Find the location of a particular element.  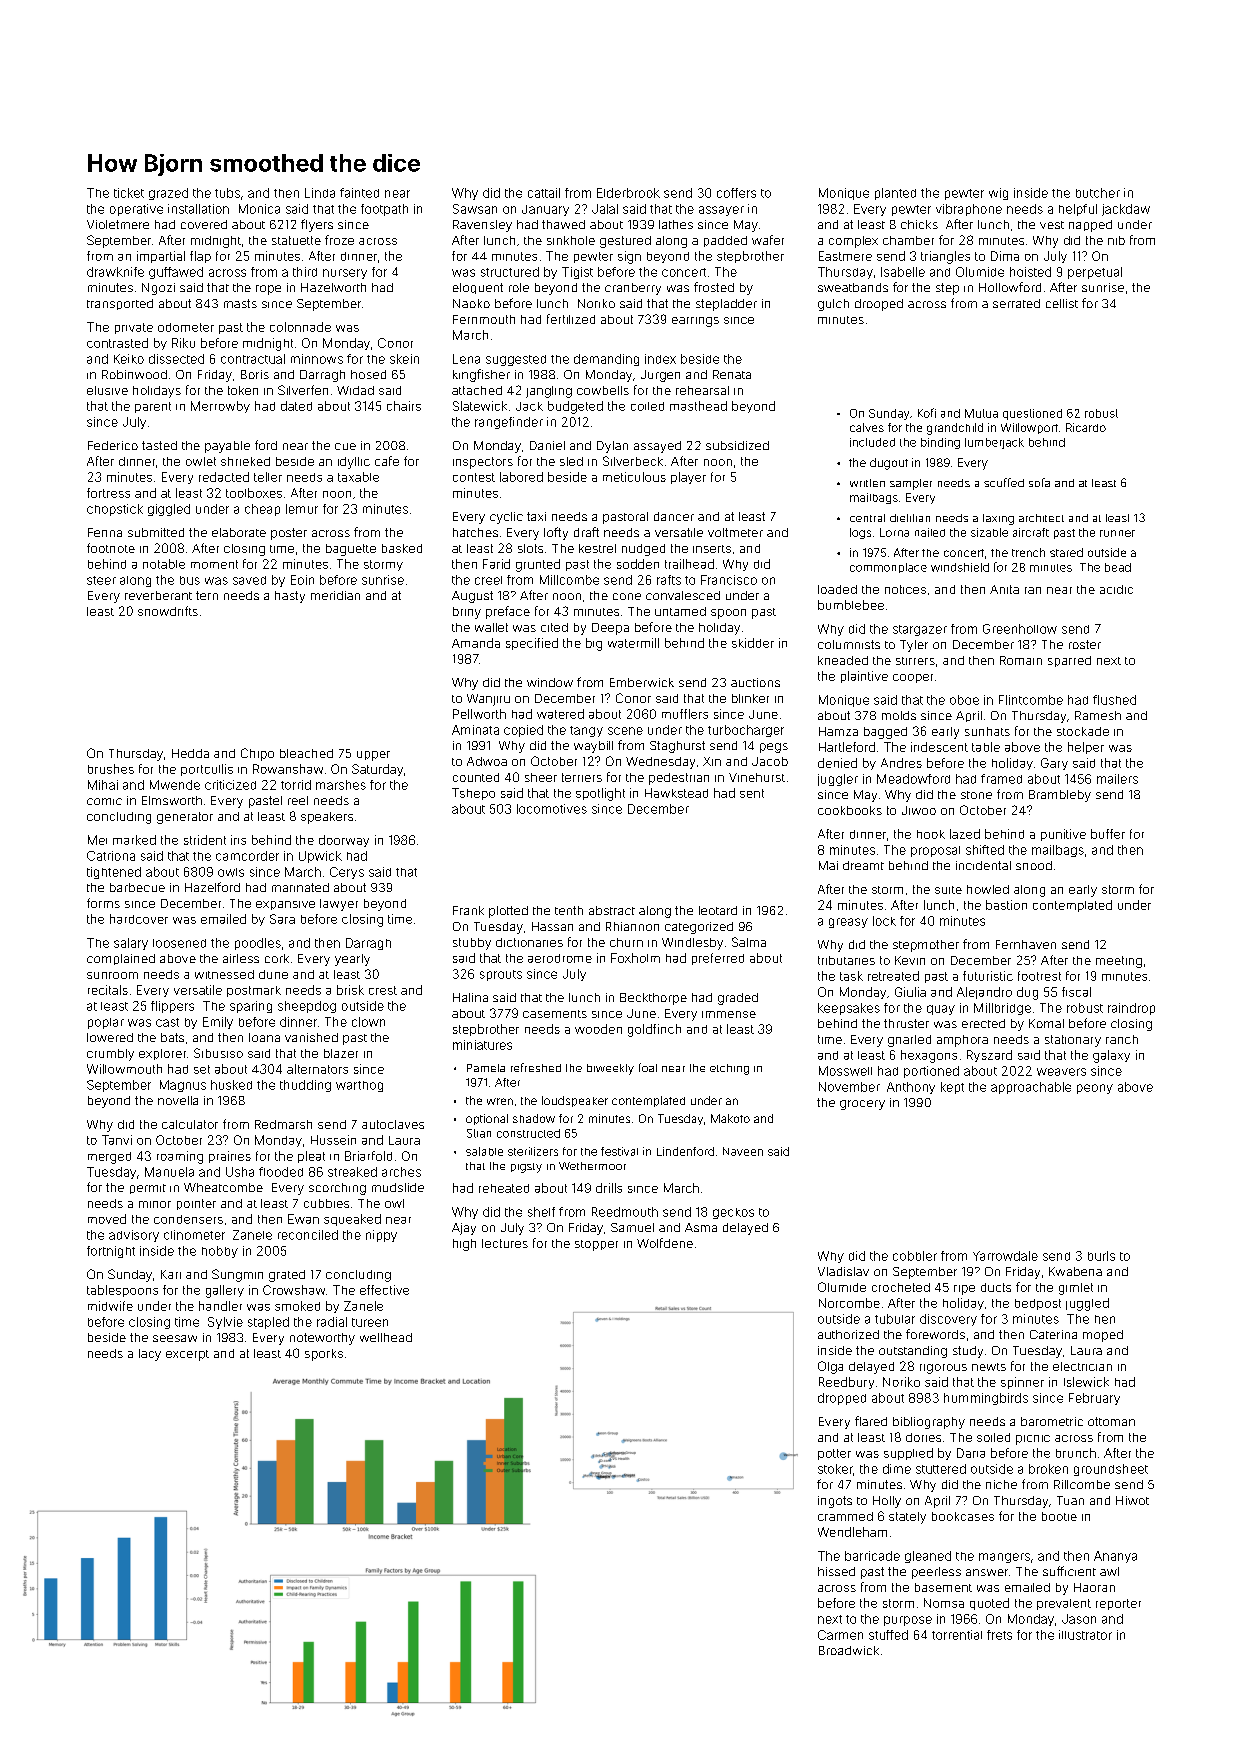

immense is located at coordinates (729, 1014).
